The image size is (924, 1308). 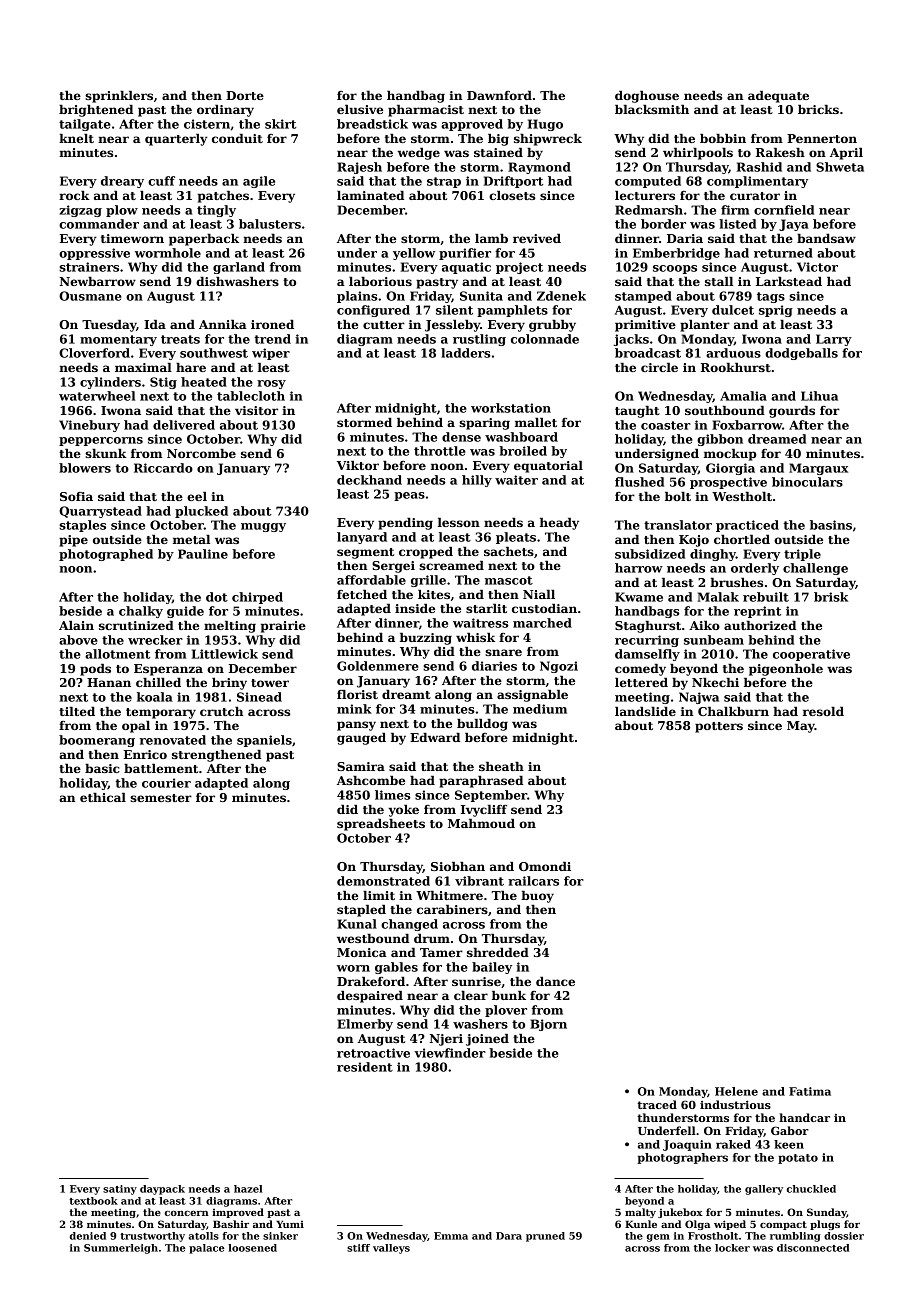 What do you see at coordinates (559, 667) in the screenshot?
I see `Ngozi` at bounding box center [559, 667].
